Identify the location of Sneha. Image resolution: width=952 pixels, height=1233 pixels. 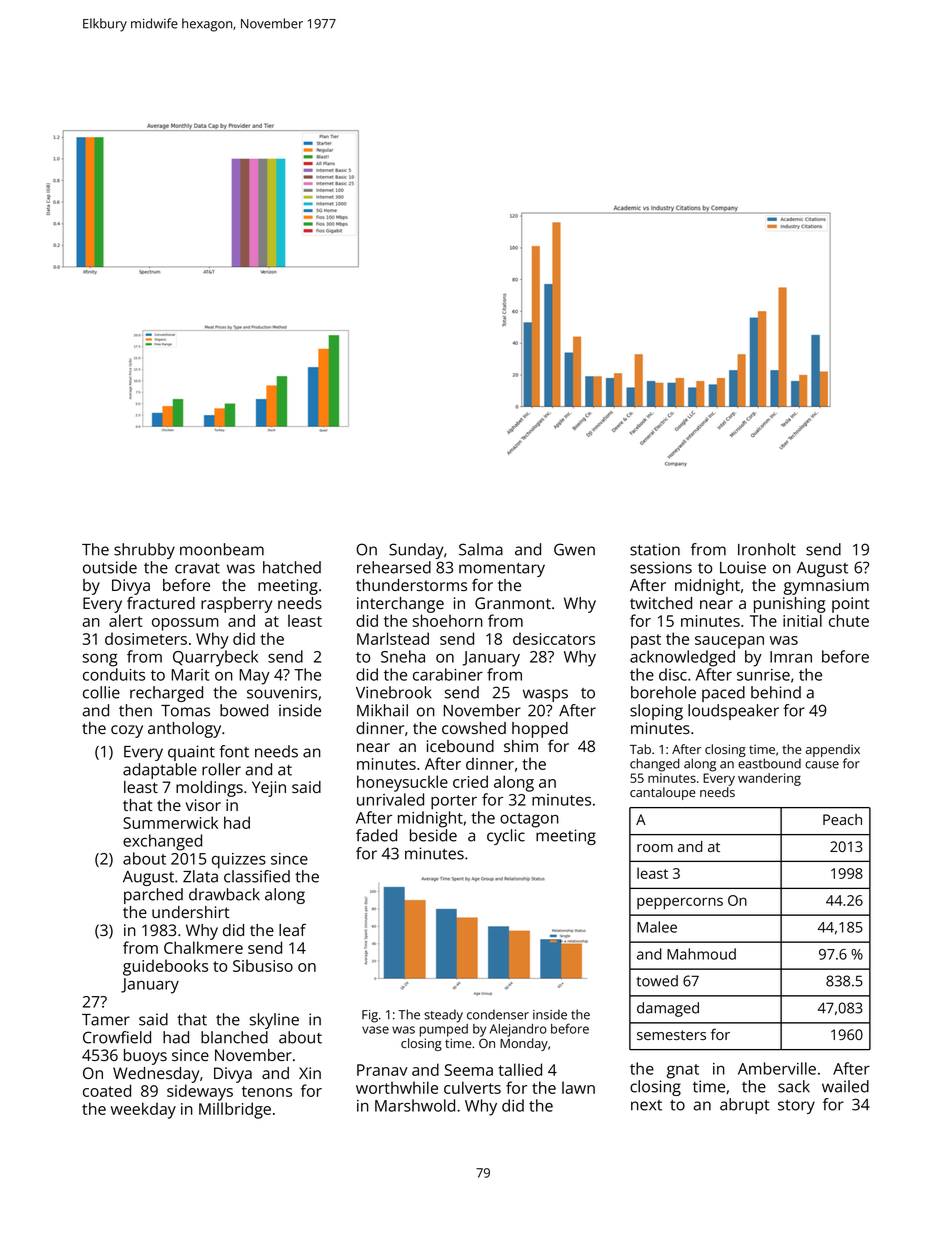
(403, 656).
